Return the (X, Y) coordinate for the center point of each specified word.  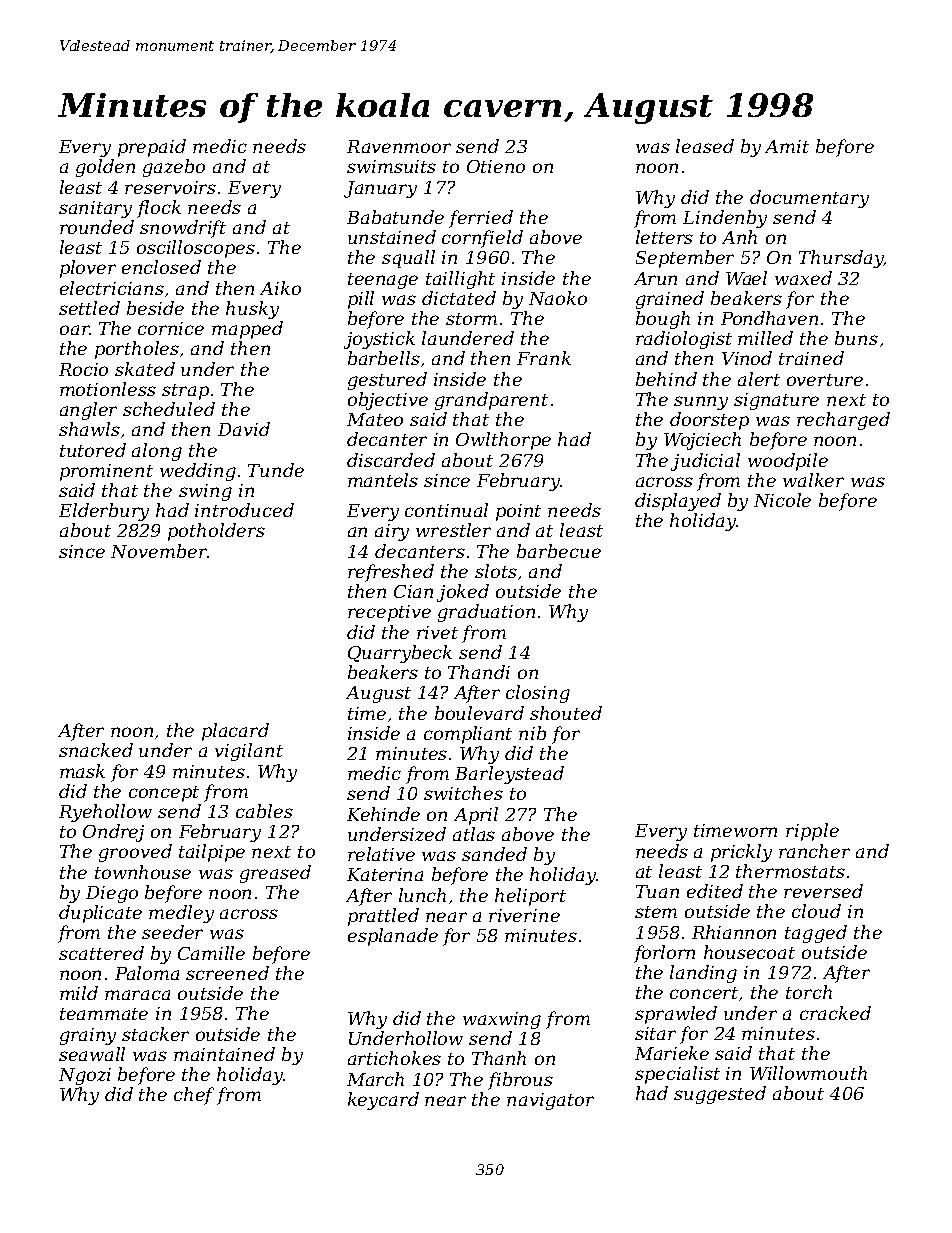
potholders (216, 532)
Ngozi (85, 1076)
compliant (468, 735)
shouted (566, 713)
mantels (383, 480)
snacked (96, 750)
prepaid (152, 148)
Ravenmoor (399, 146)
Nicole (782, 500)
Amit (787, 146)
